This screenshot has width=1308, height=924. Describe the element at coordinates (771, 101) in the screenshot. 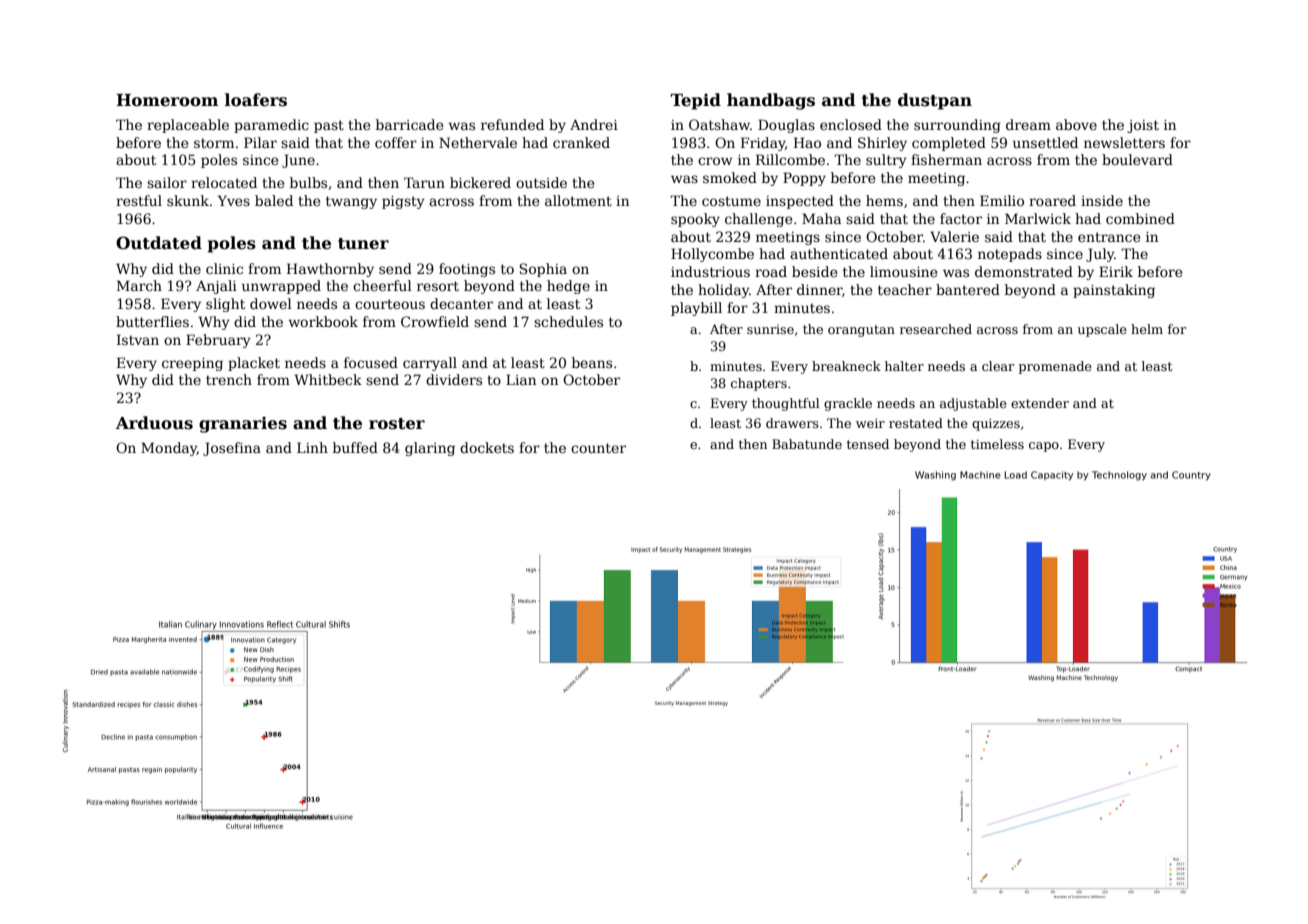

I see `handbags` at that location.
